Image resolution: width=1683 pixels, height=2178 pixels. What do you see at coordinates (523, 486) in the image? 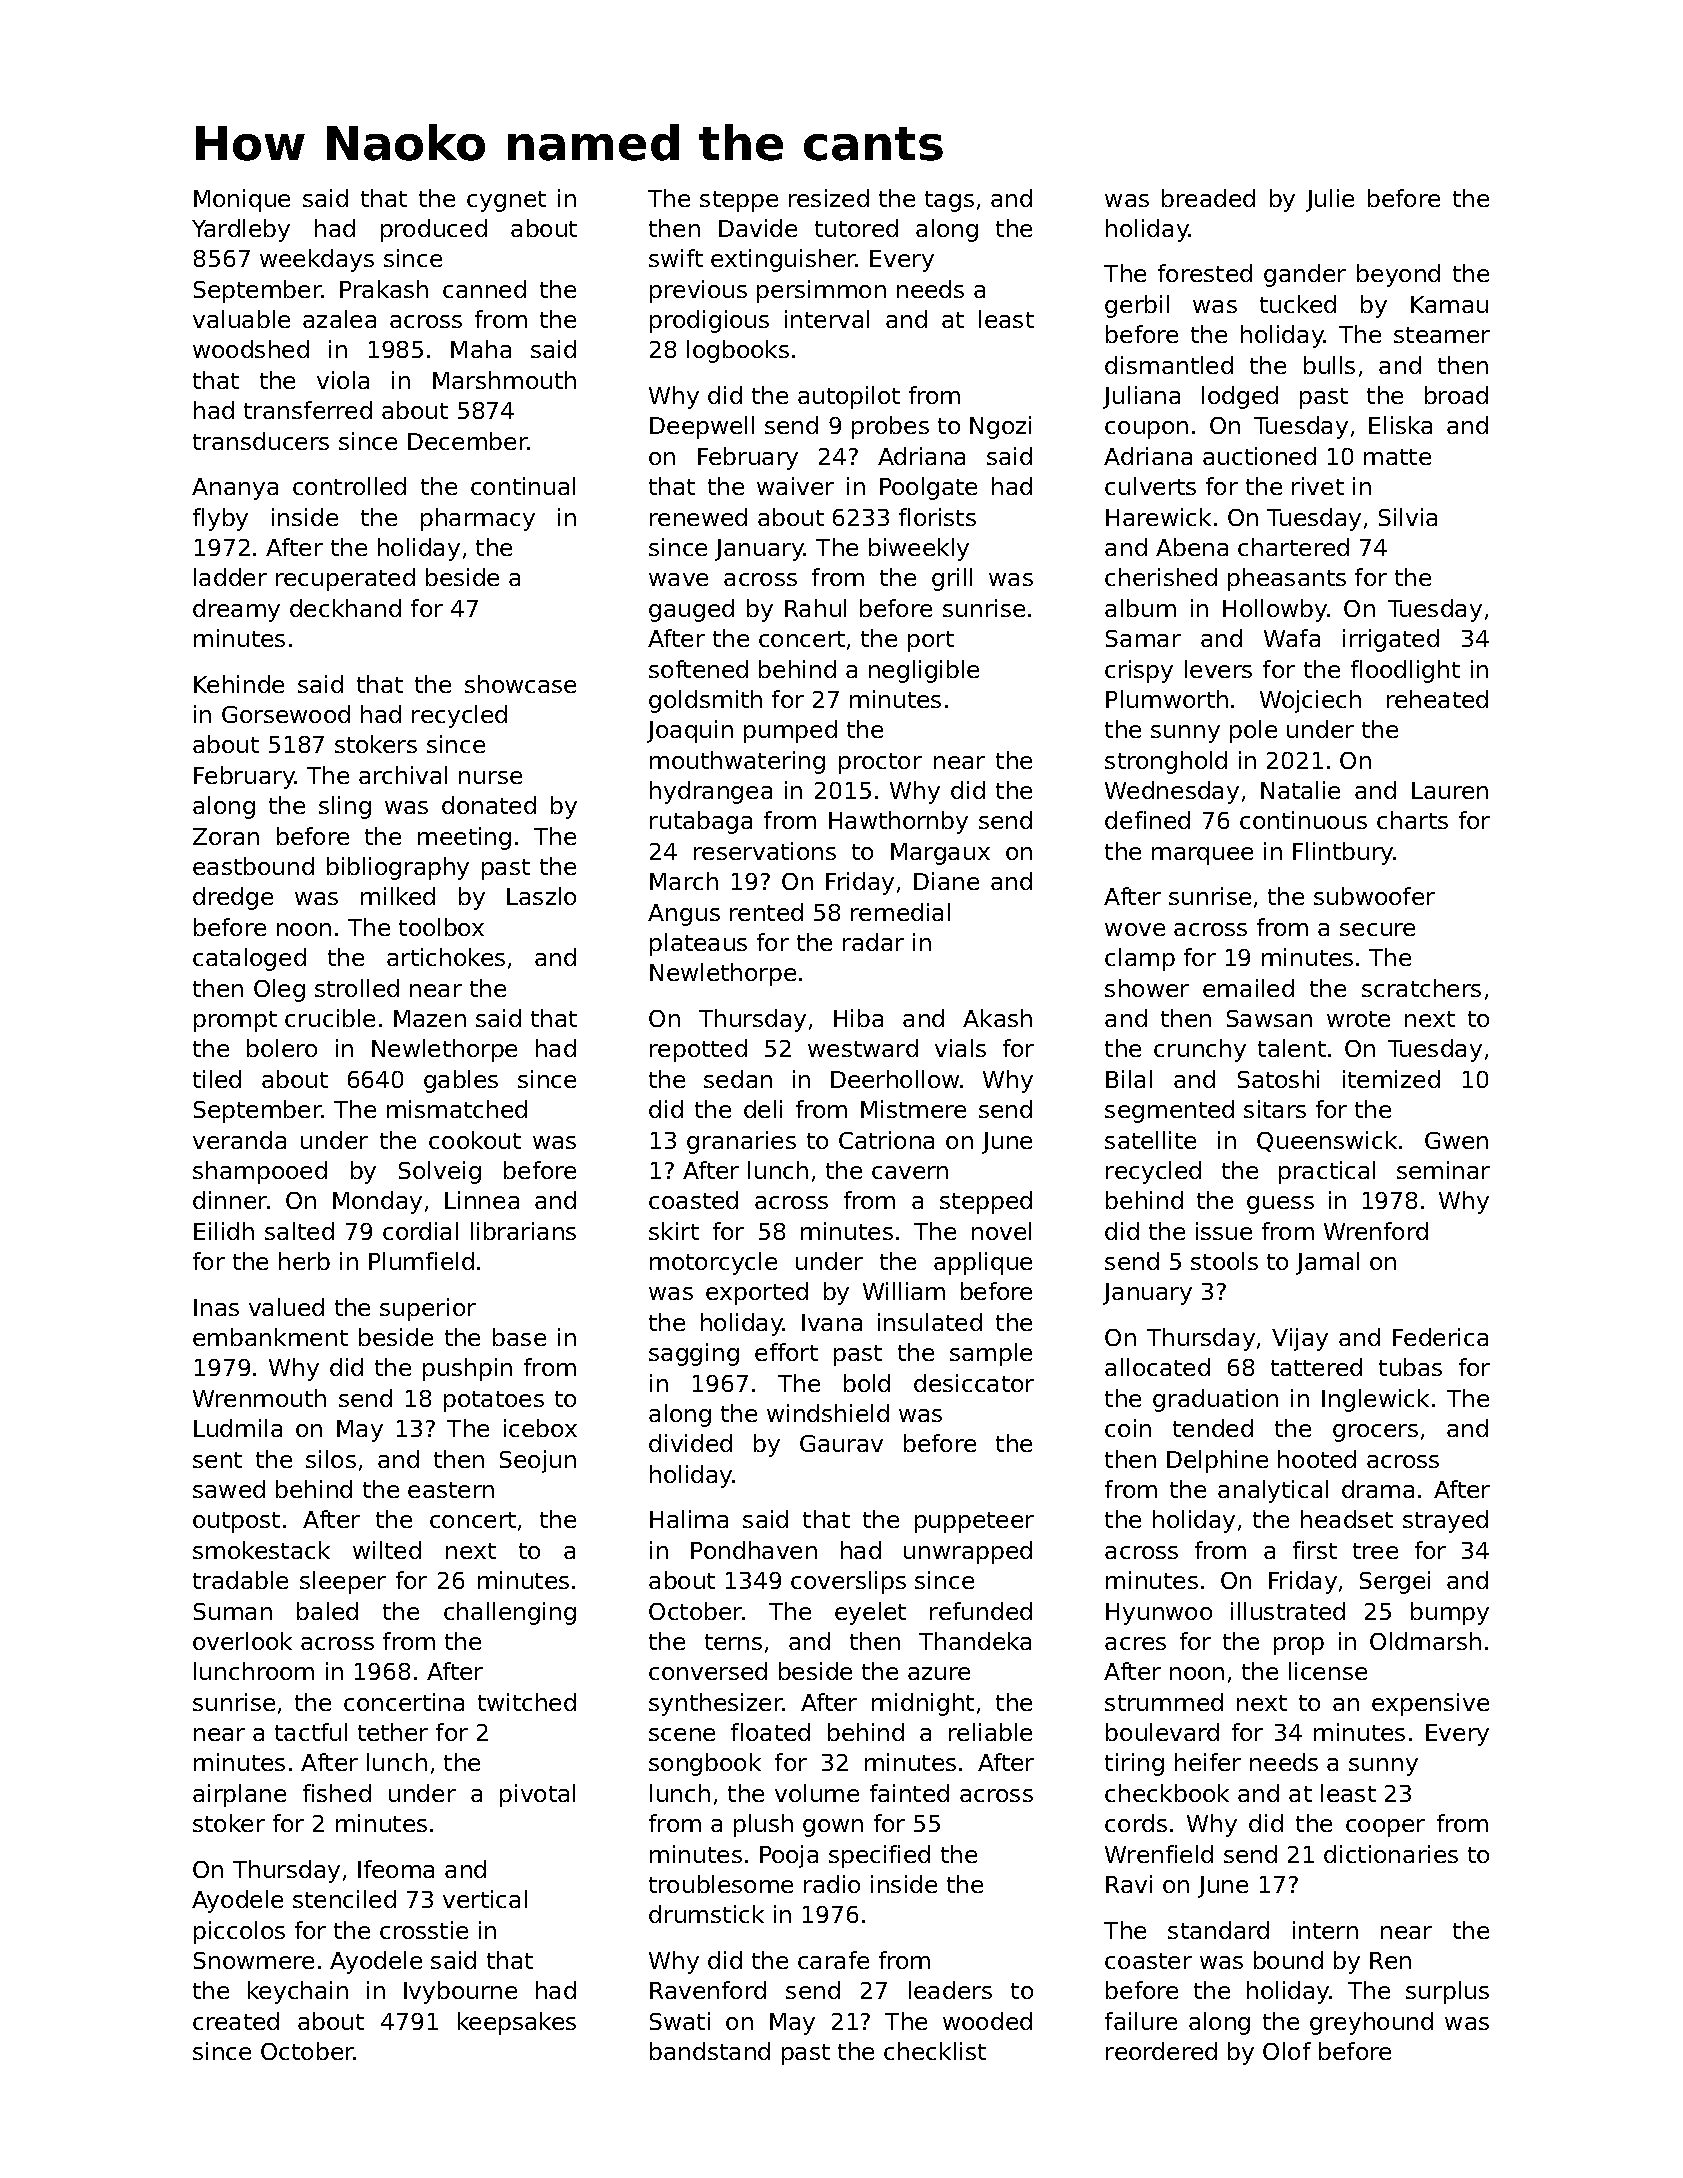
I see `continual` at bounding box center [523, 486].
